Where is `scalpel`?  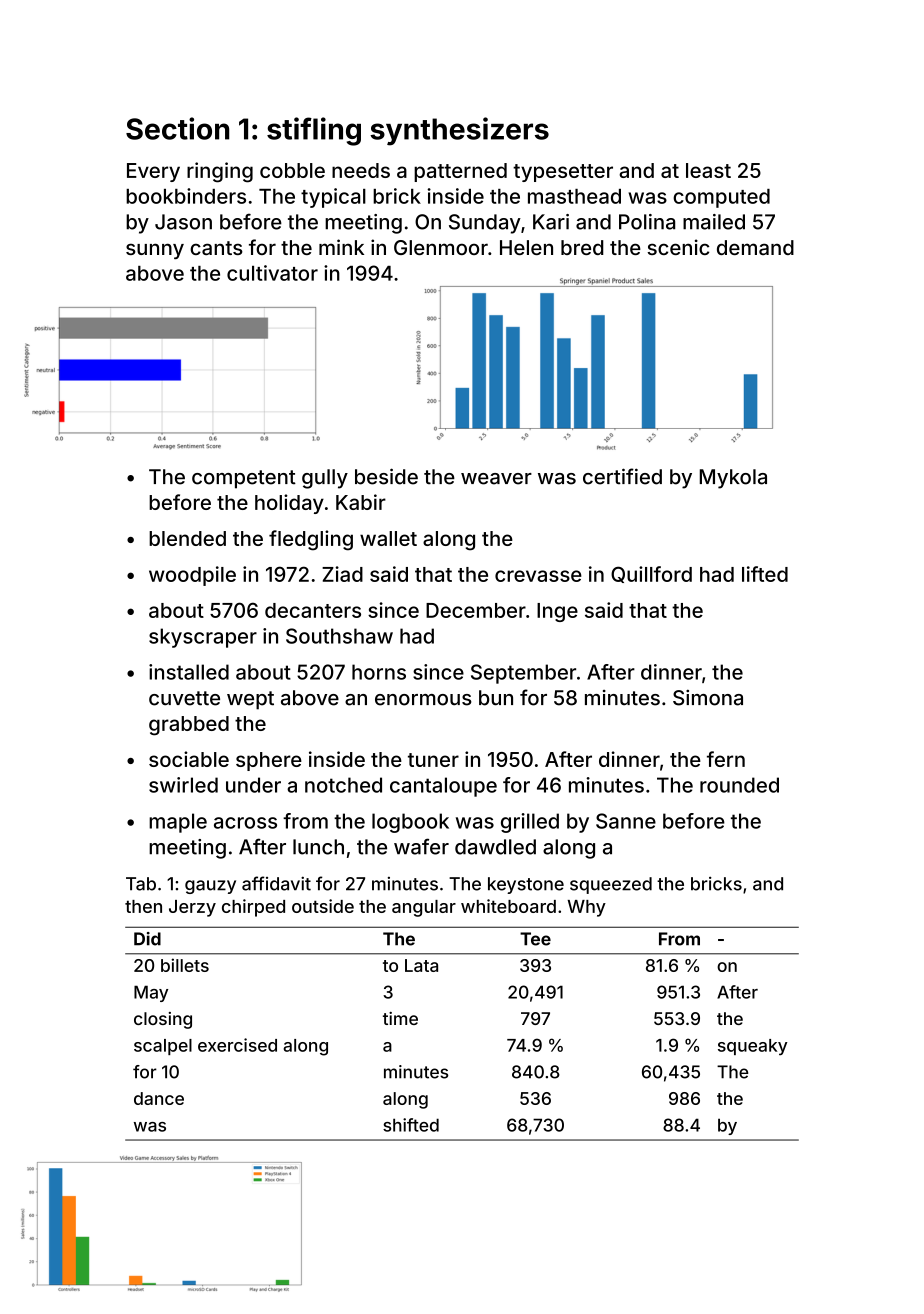 scalpel is located at coordinates (163, 1047).
